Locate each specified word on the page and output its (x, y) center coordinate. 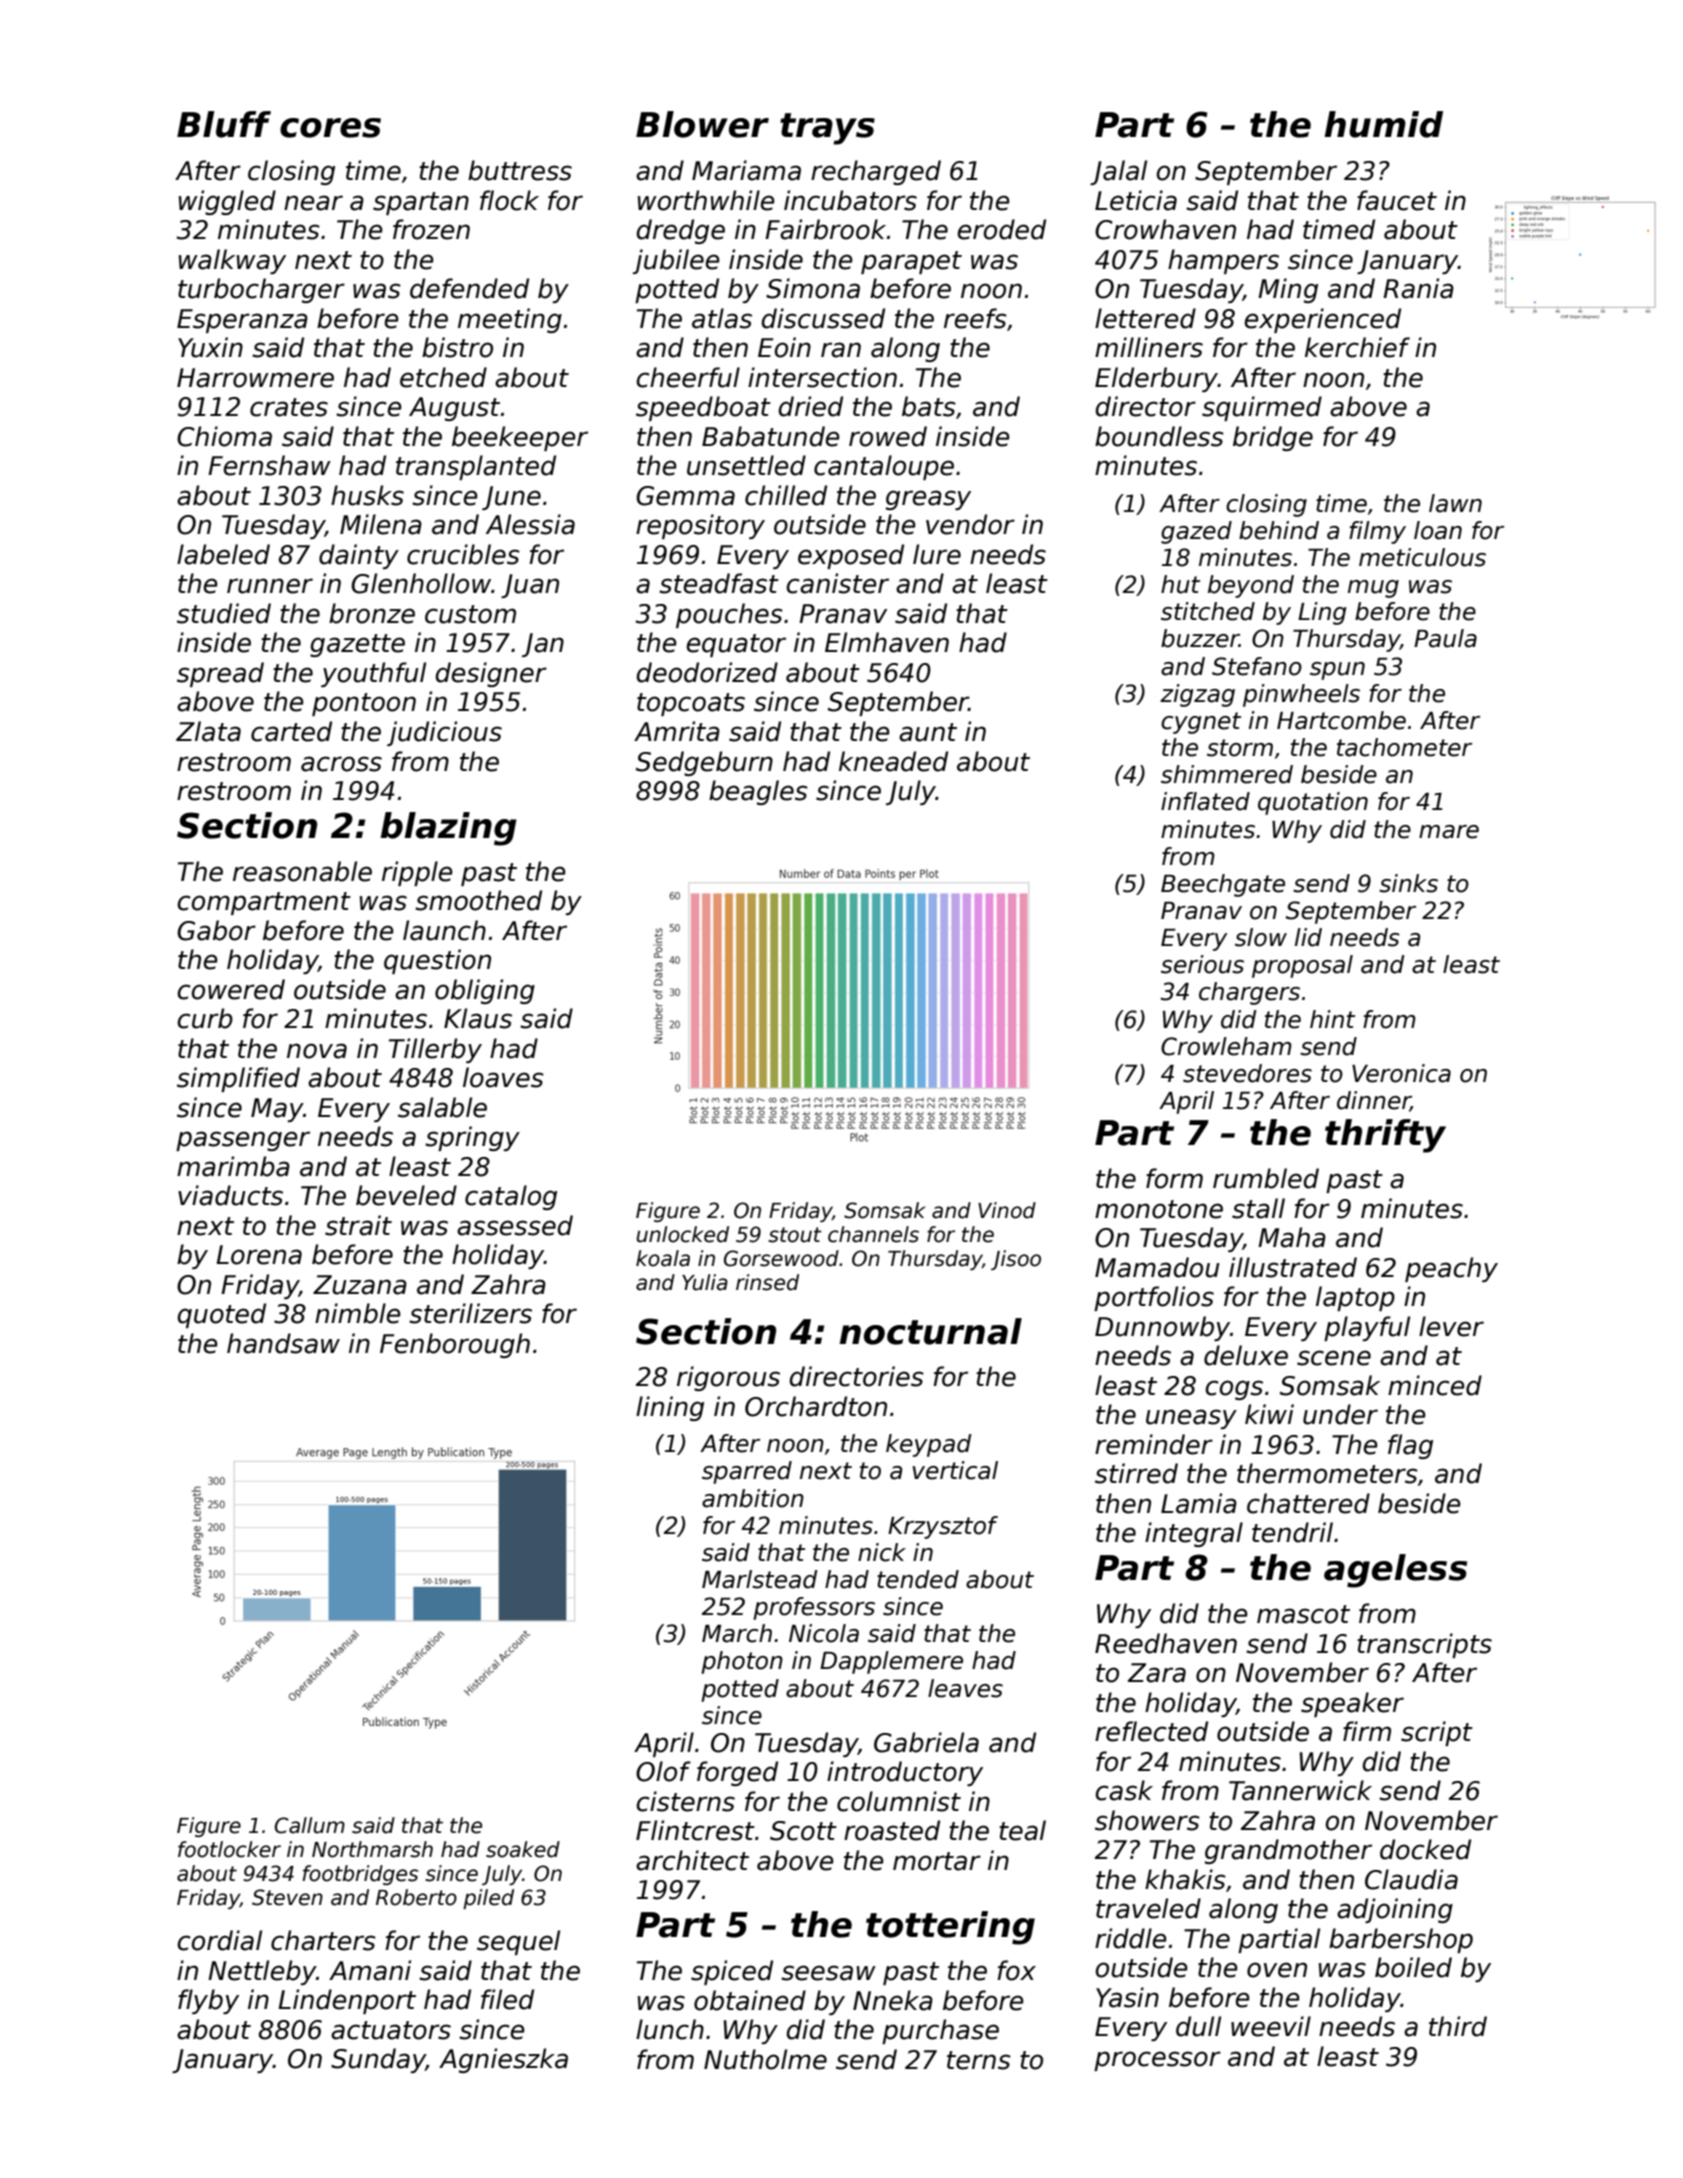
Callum (310, 1825)
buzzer (1200, 638)
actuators (391, 2030)
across (341, 764)
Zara (1157, 1673)
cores (330, 128)
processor (1157, 2061)
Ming (1288, 290)
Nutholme (765, 2059)
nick (882, 1552)
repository (700, 526)
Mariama (746, 170)
